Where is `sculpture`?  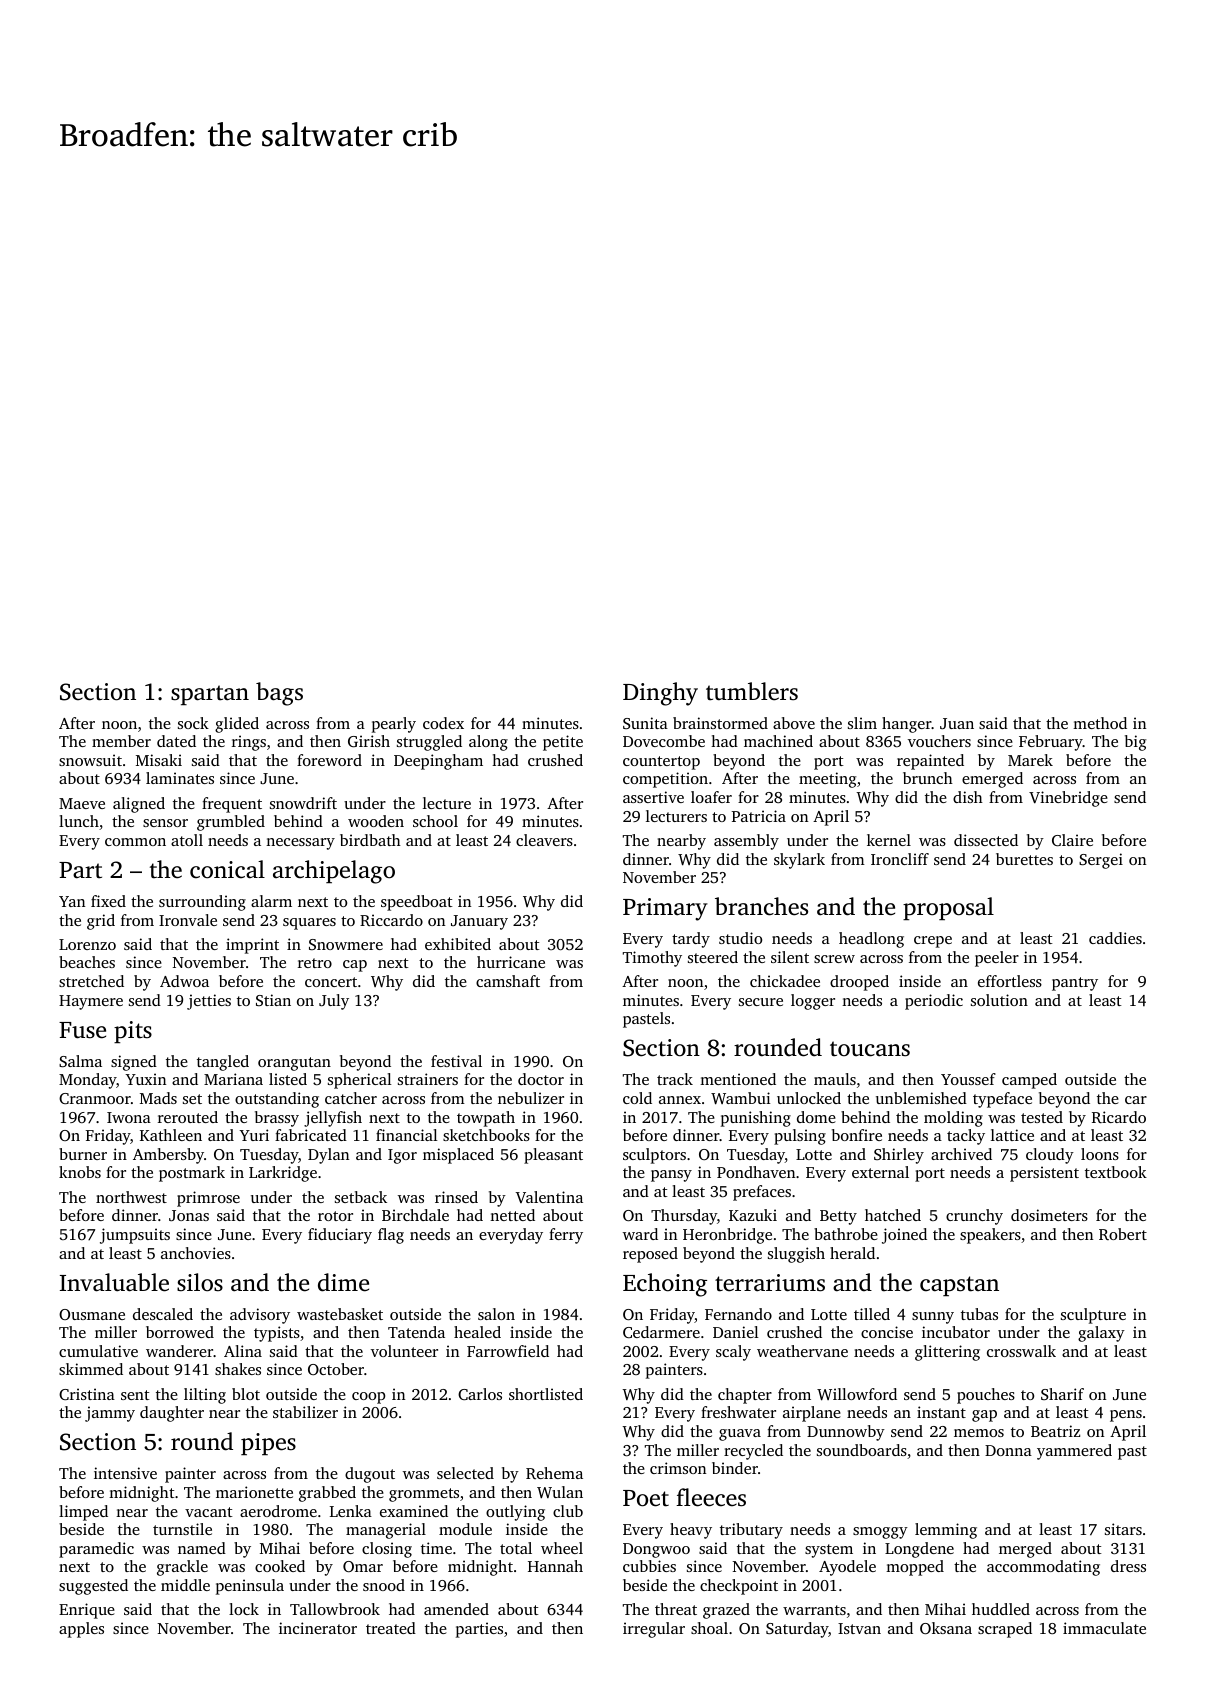 sculpture is located at coordinates (1093, 1316).
